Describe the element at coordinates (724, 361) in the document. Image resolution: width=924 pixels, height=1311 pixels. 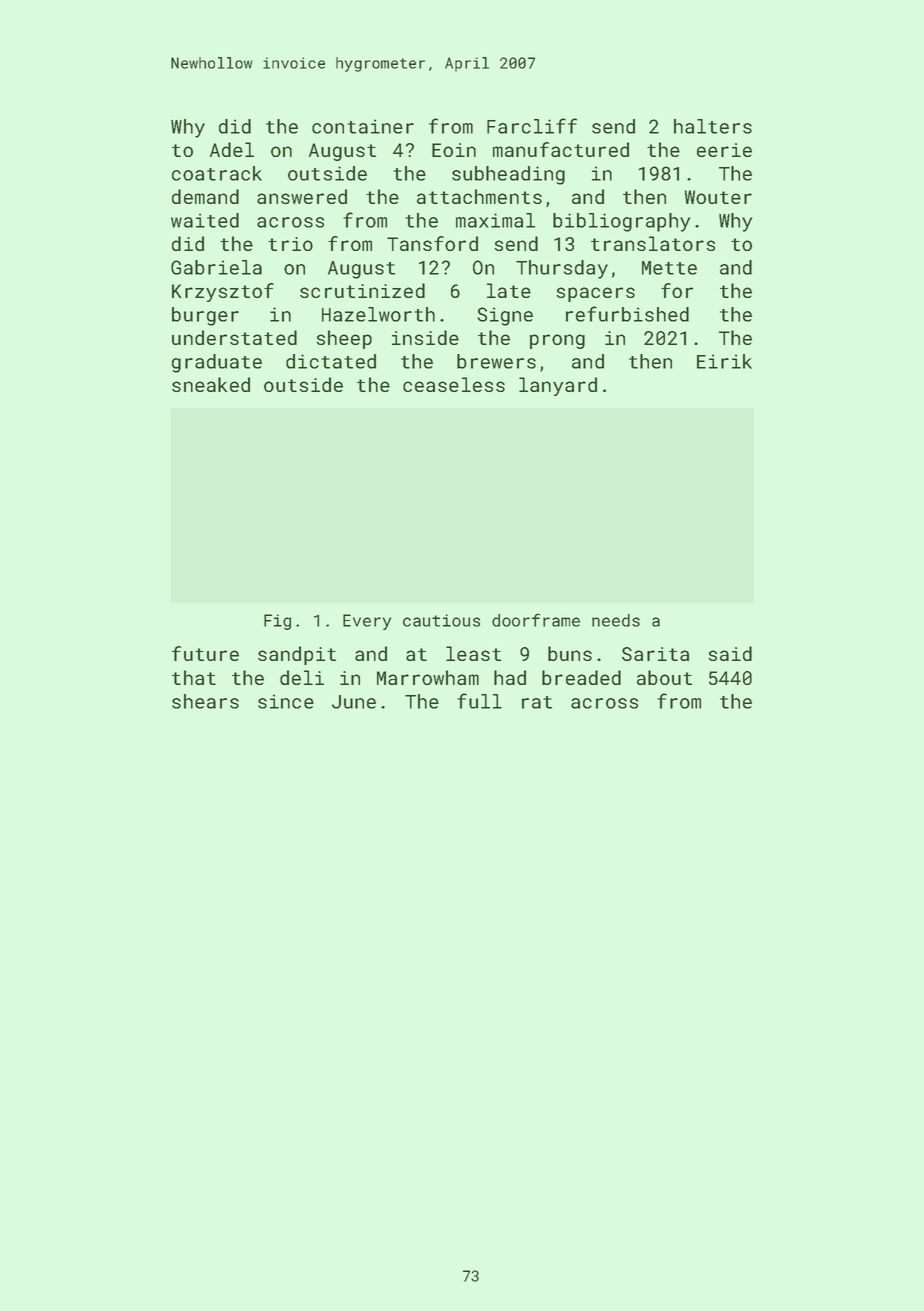
I see `Eirik` at that location.
